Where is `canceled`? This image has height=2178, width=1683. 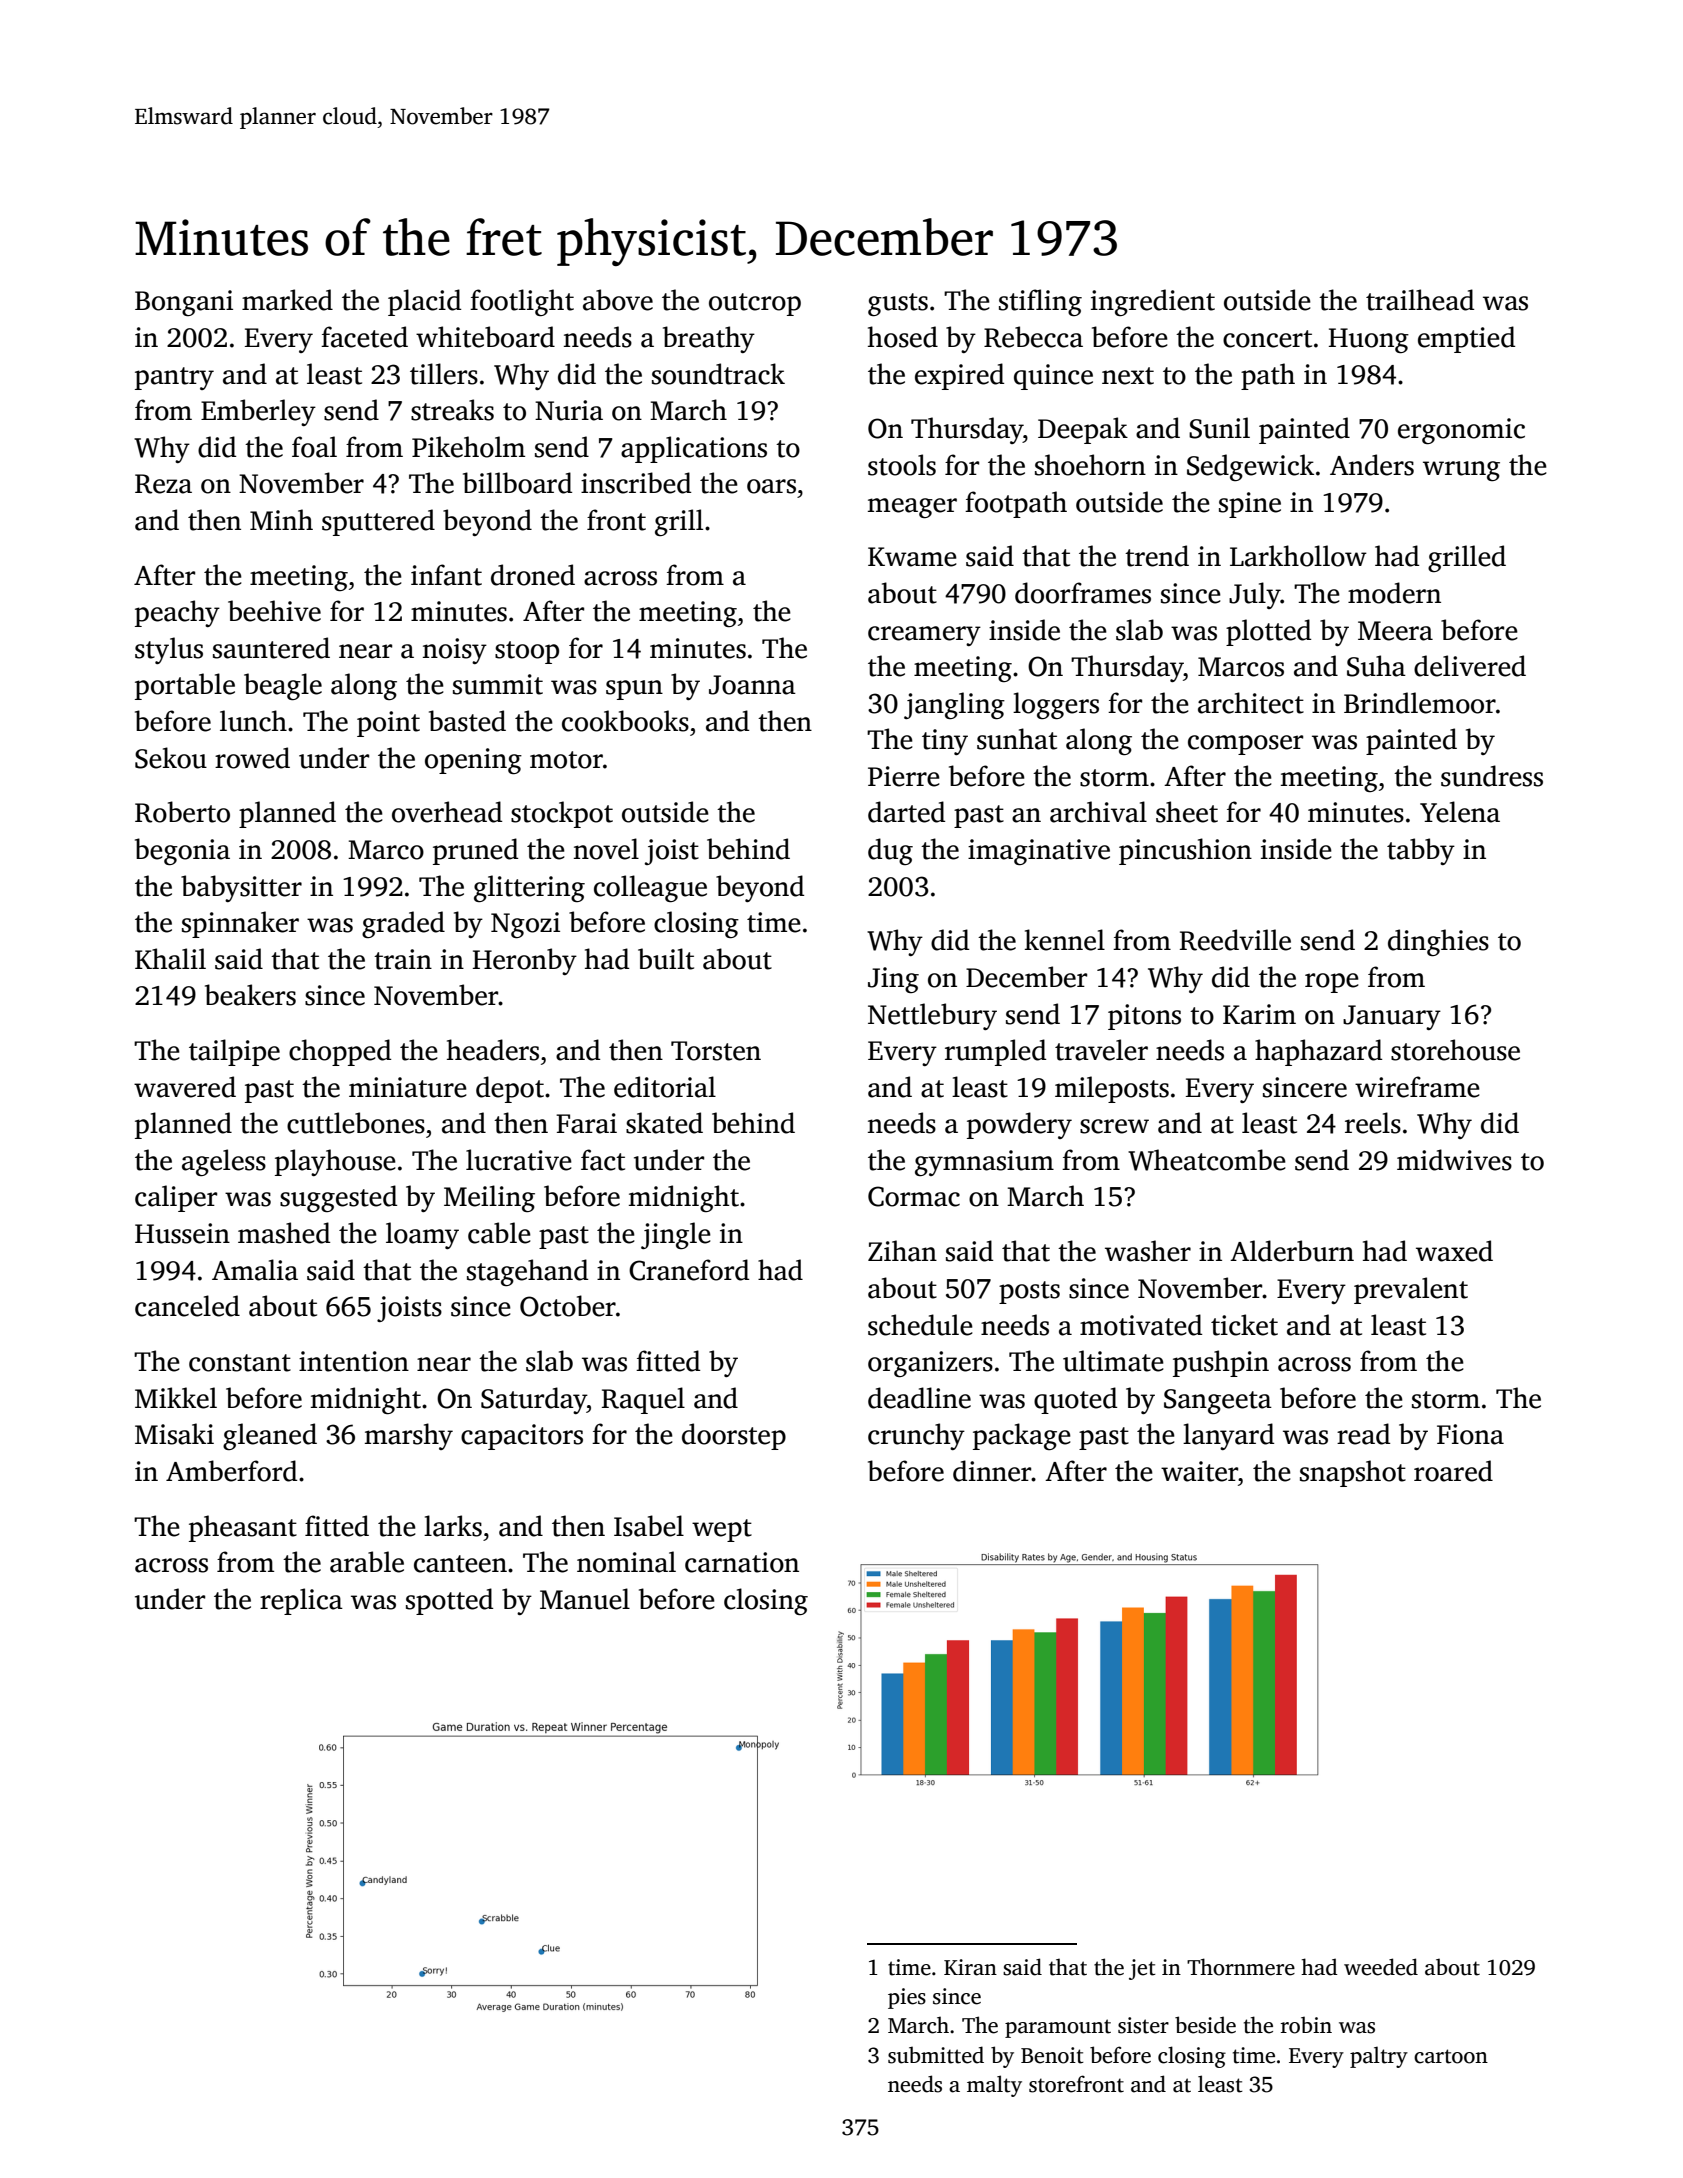 canceled is located at coordinates (187, 1306).
